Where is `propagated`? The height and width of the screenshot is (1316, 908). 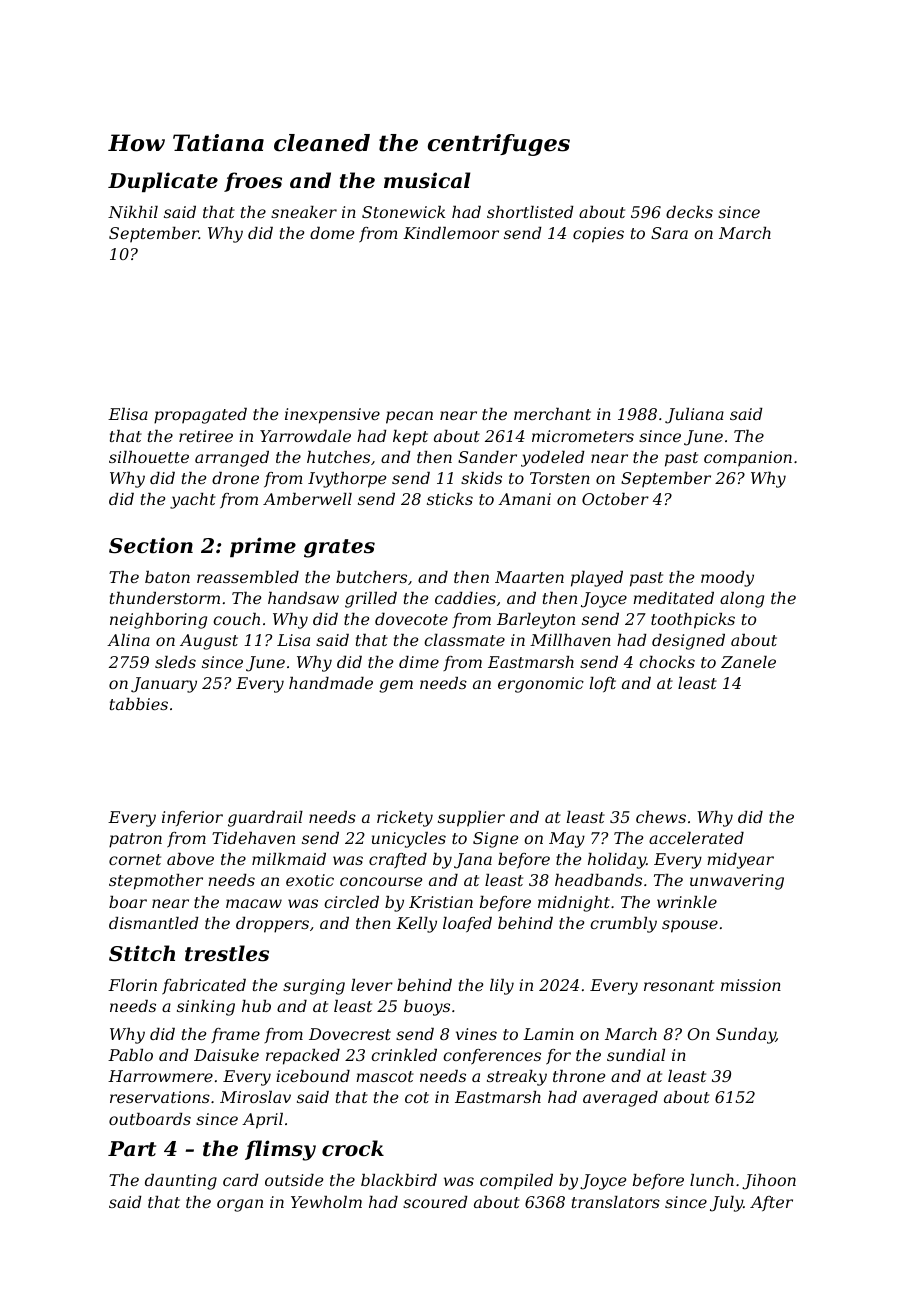 propagated is located at coordinates (200, 416).
